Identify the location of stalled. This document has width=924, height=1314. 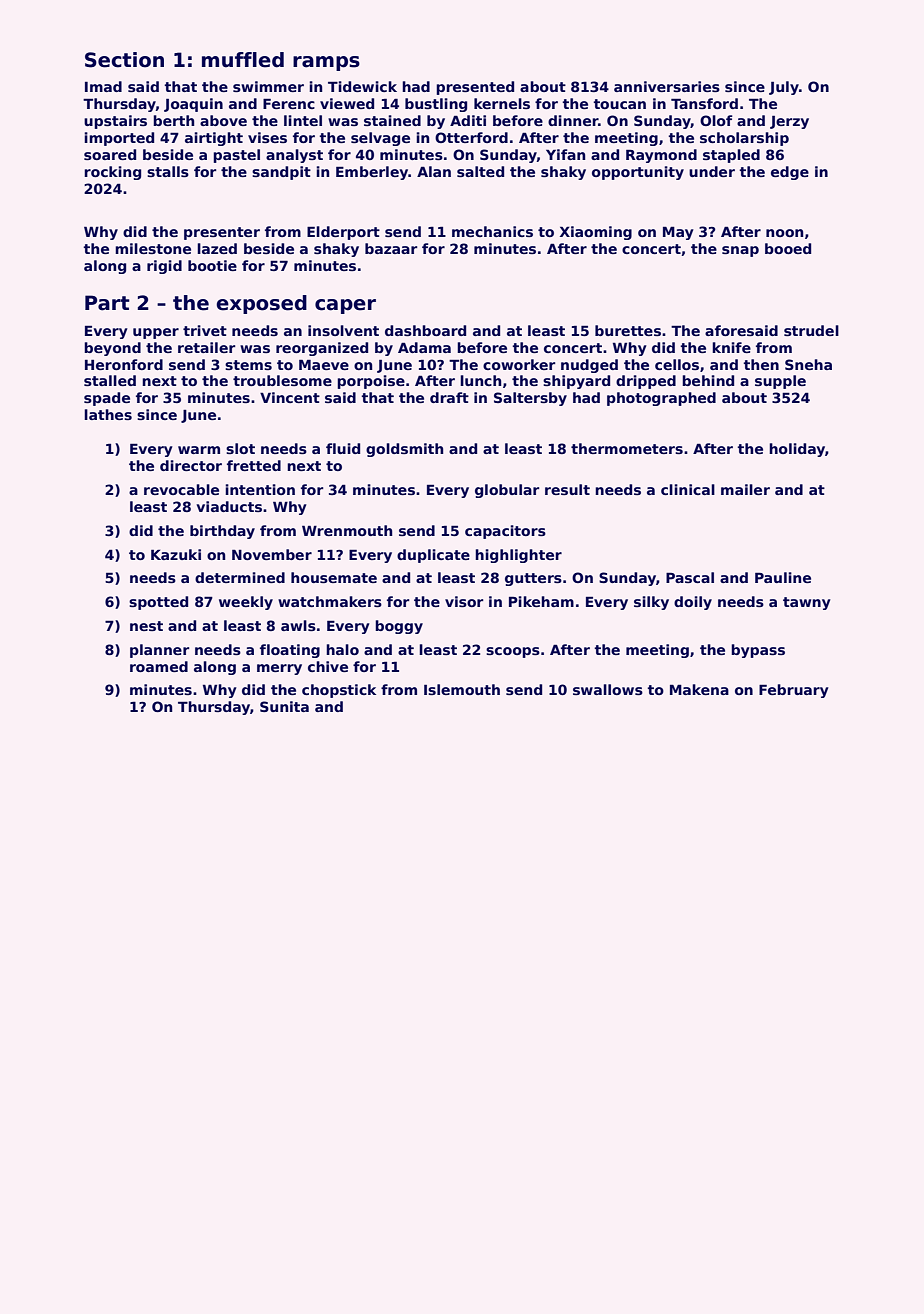
(110, 380).
